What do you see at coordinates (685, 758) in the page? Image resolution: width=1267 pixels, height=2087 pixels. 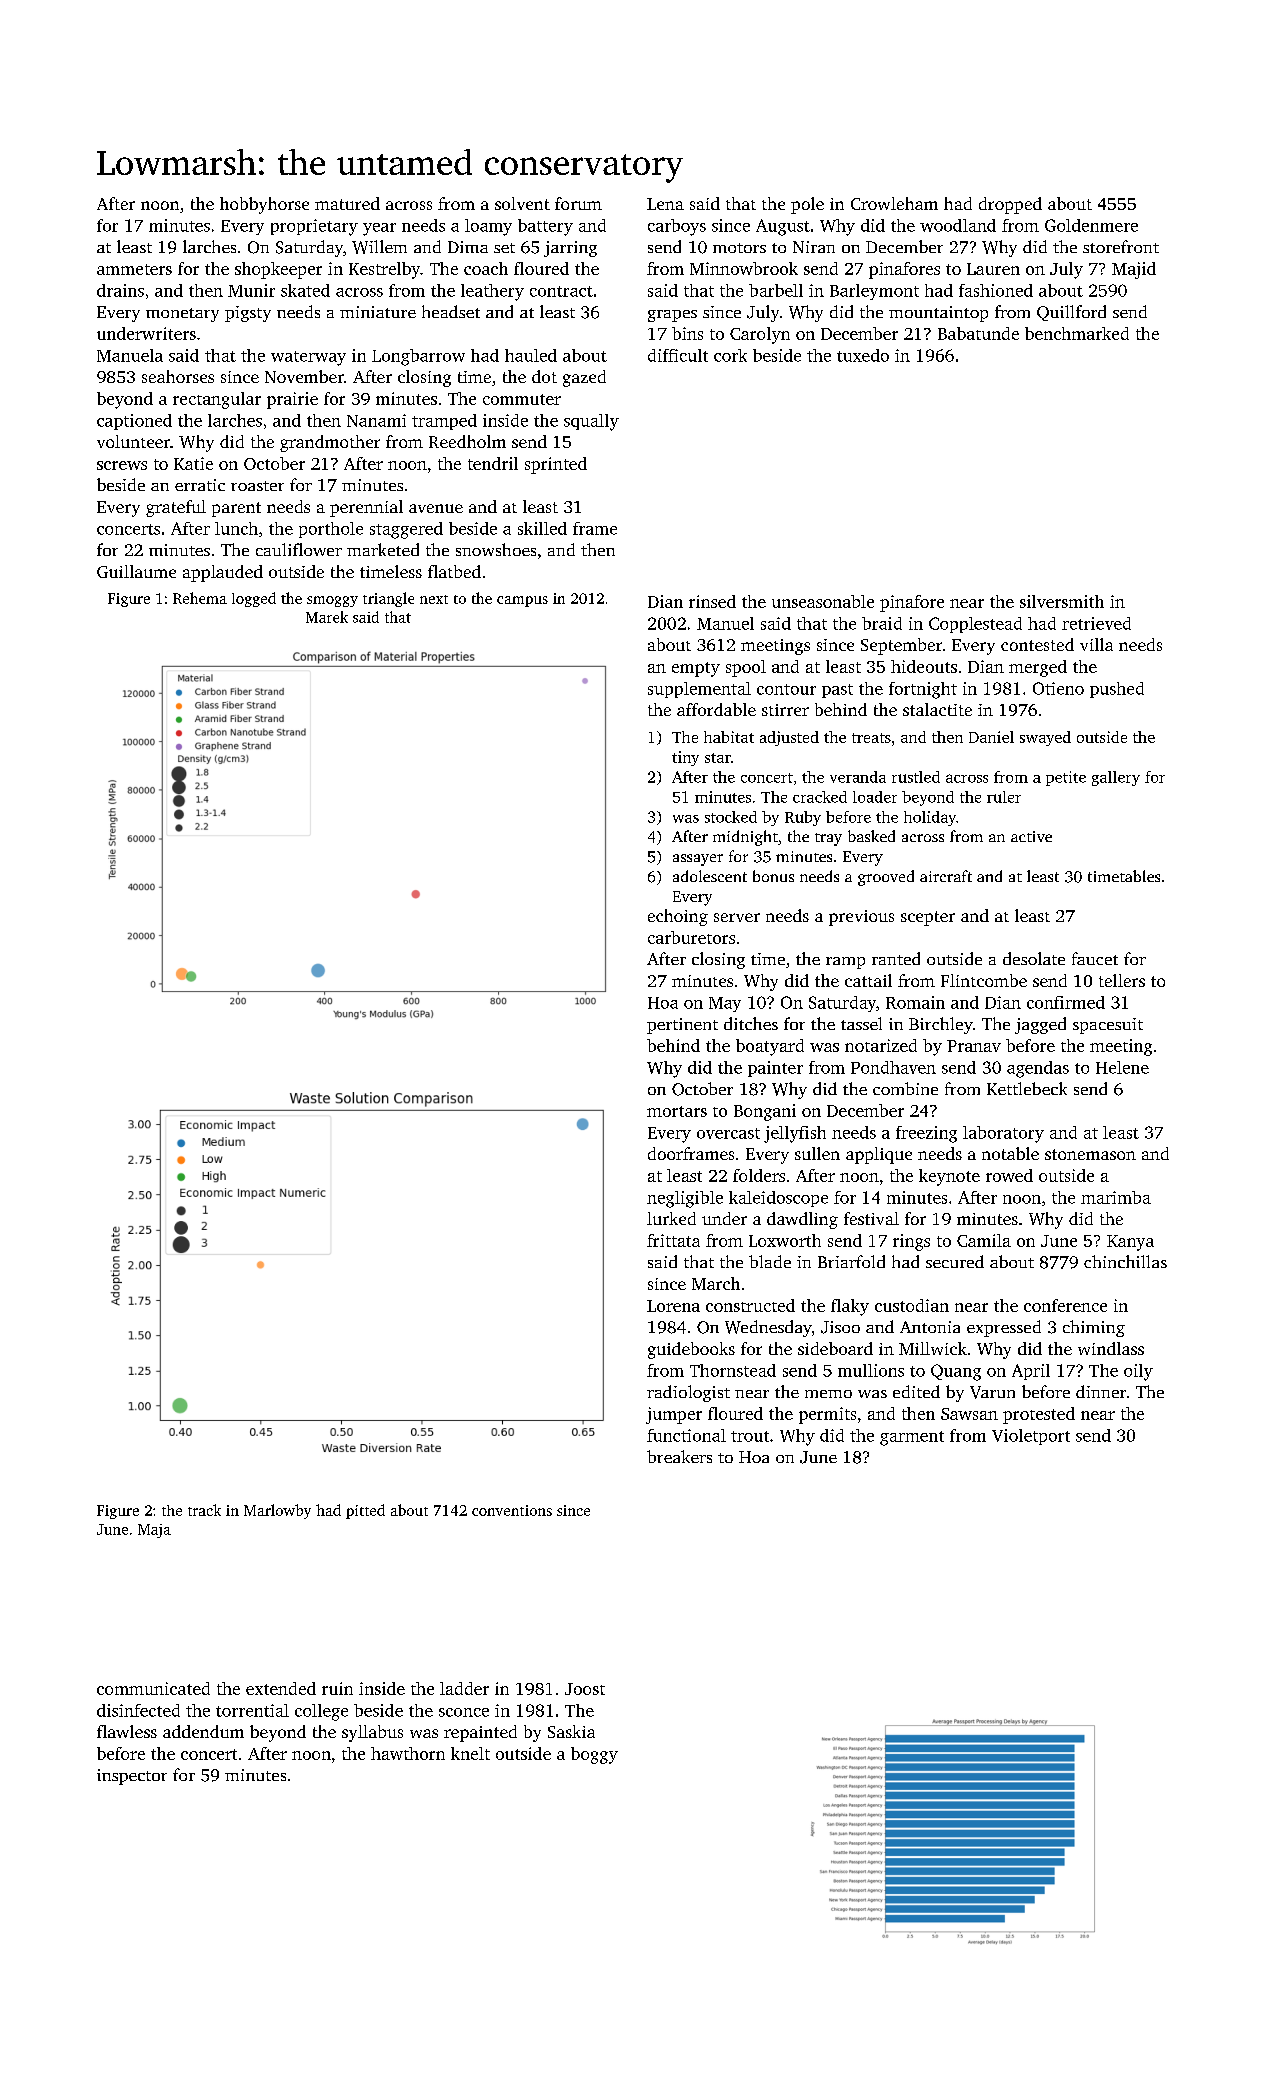 I see `tiny` at bounding box center [685, 758].
